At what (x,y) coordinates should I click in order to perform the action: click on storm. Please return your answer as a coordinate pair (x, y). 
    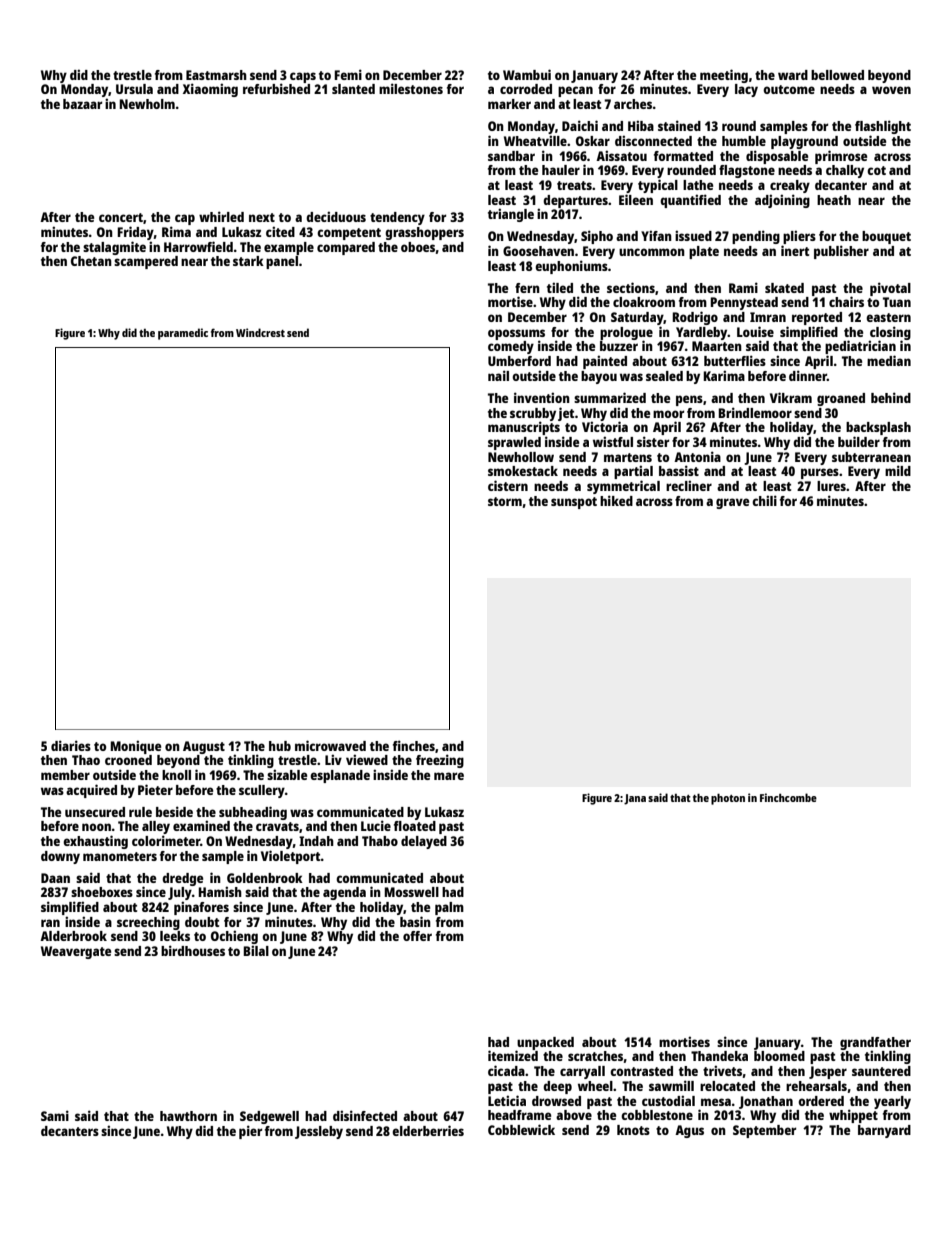
    Looking at the image, I should click on (505, 501).
